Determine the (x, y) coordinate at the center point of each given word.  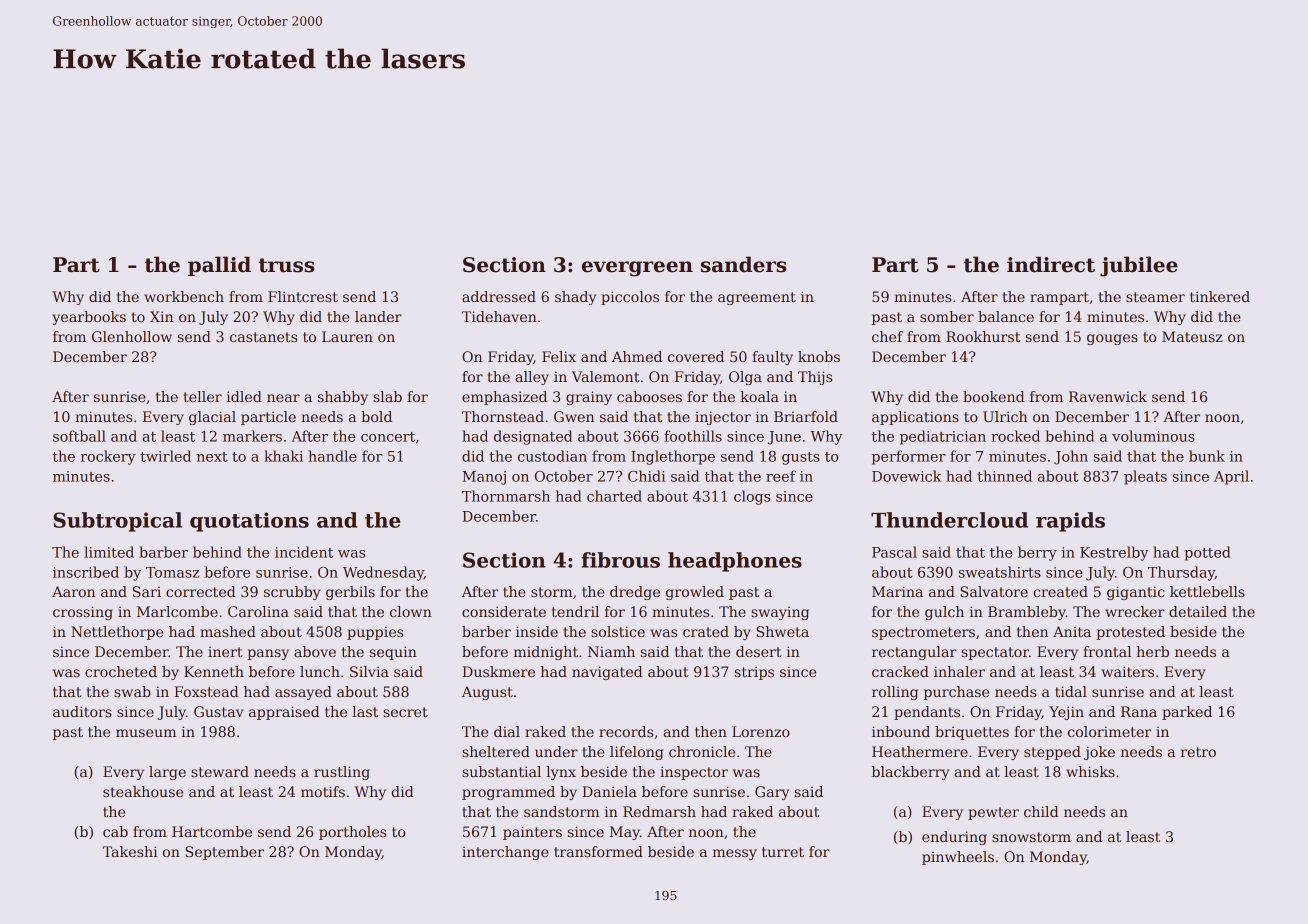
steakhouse (143, 791)
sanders (743, 264)
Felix (559, 356)
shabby (343, 398)
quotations (249, 522)
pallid (219, 266)
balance (1006, 316)
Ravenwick (1108, 396)
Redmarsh (659, 811)
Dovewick (906, 476)
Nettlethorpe (117, 633)
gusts (801, 458)
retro (1198, 752)
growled (695, 593)
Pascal (894, 552)
